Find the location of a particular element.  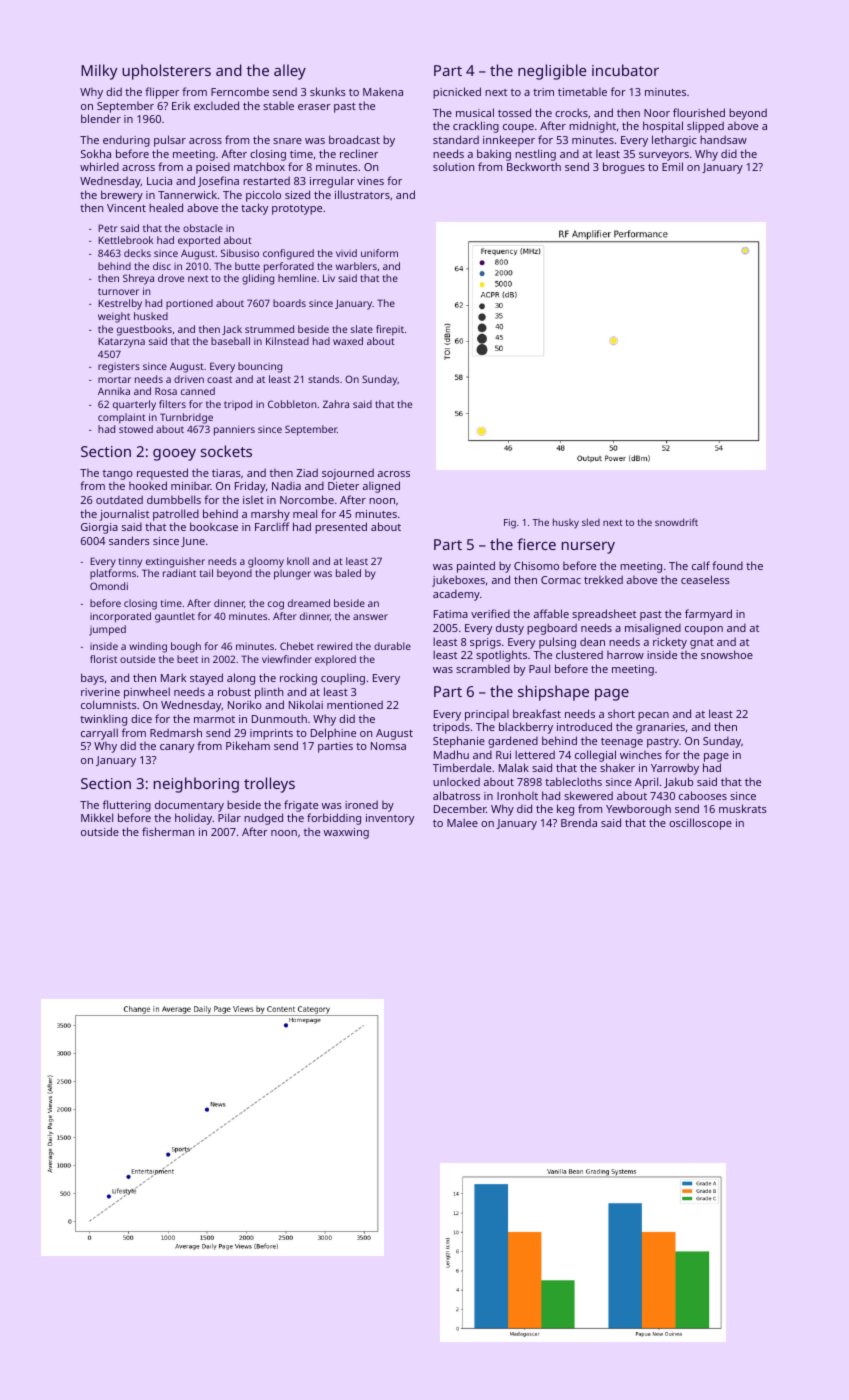

Zahra is located at coordinates (336, 404).
